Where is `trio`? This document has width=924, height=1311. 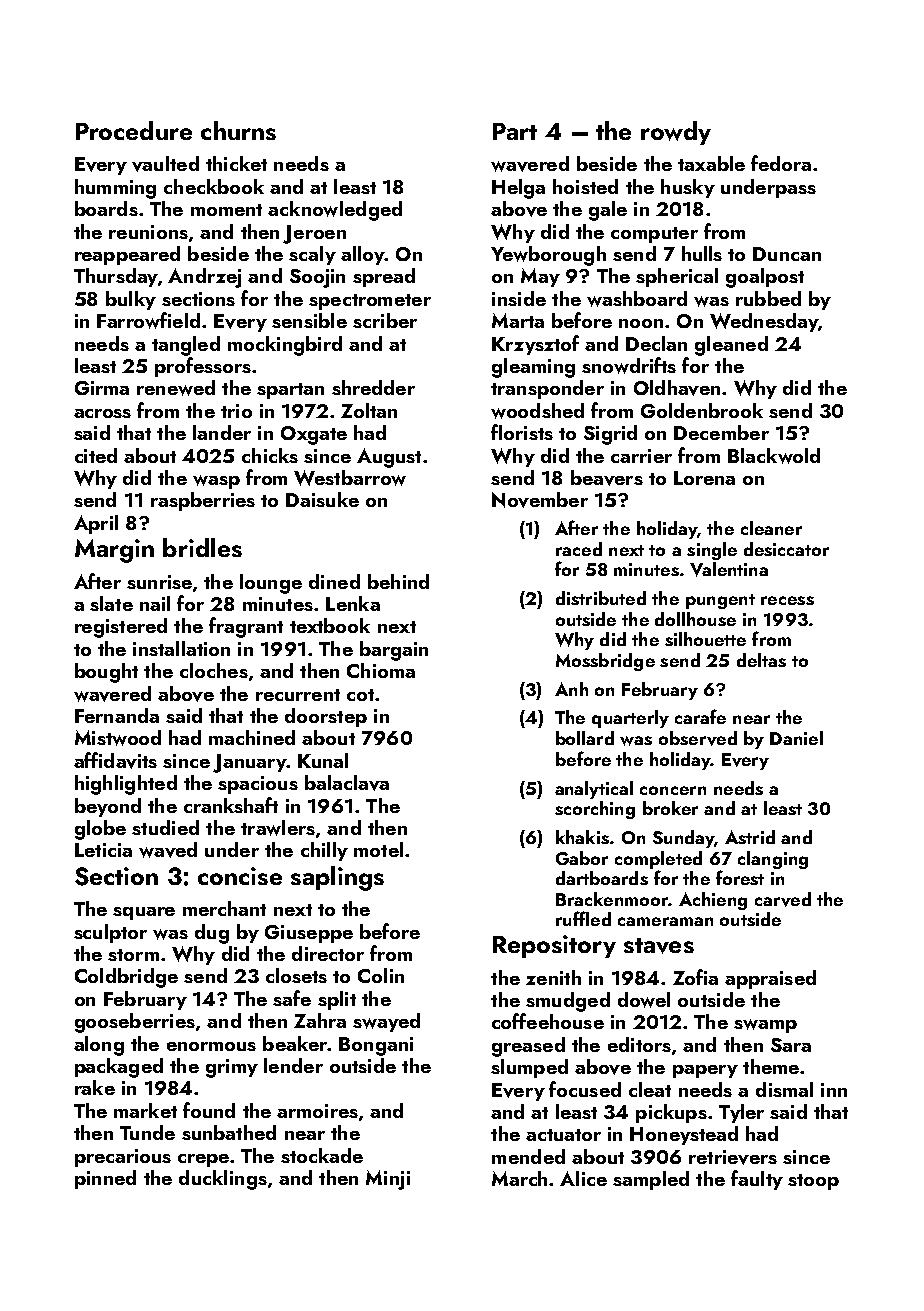
trio is located at coordinates (236, 411).
